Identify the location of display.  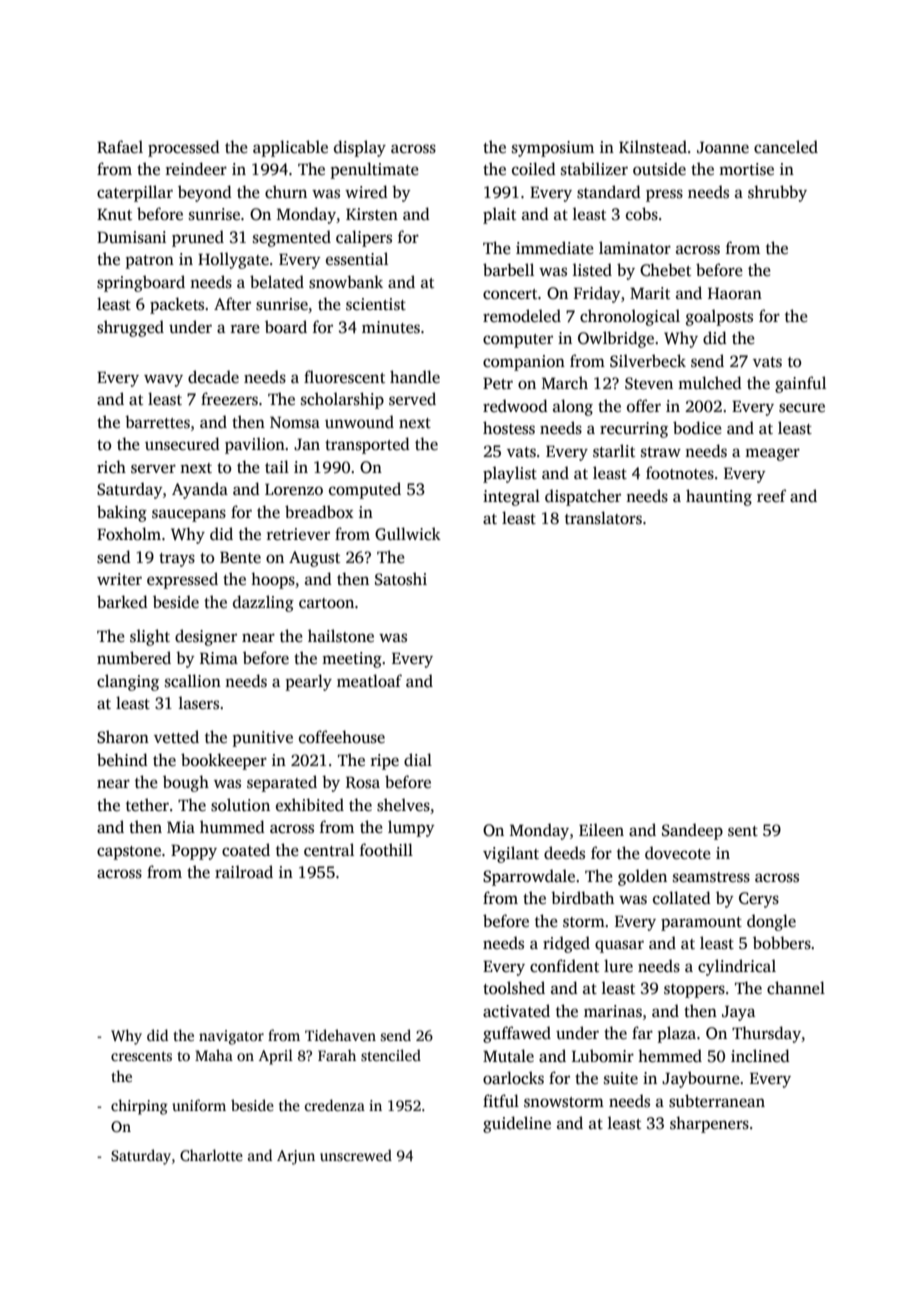
(360, 148).
